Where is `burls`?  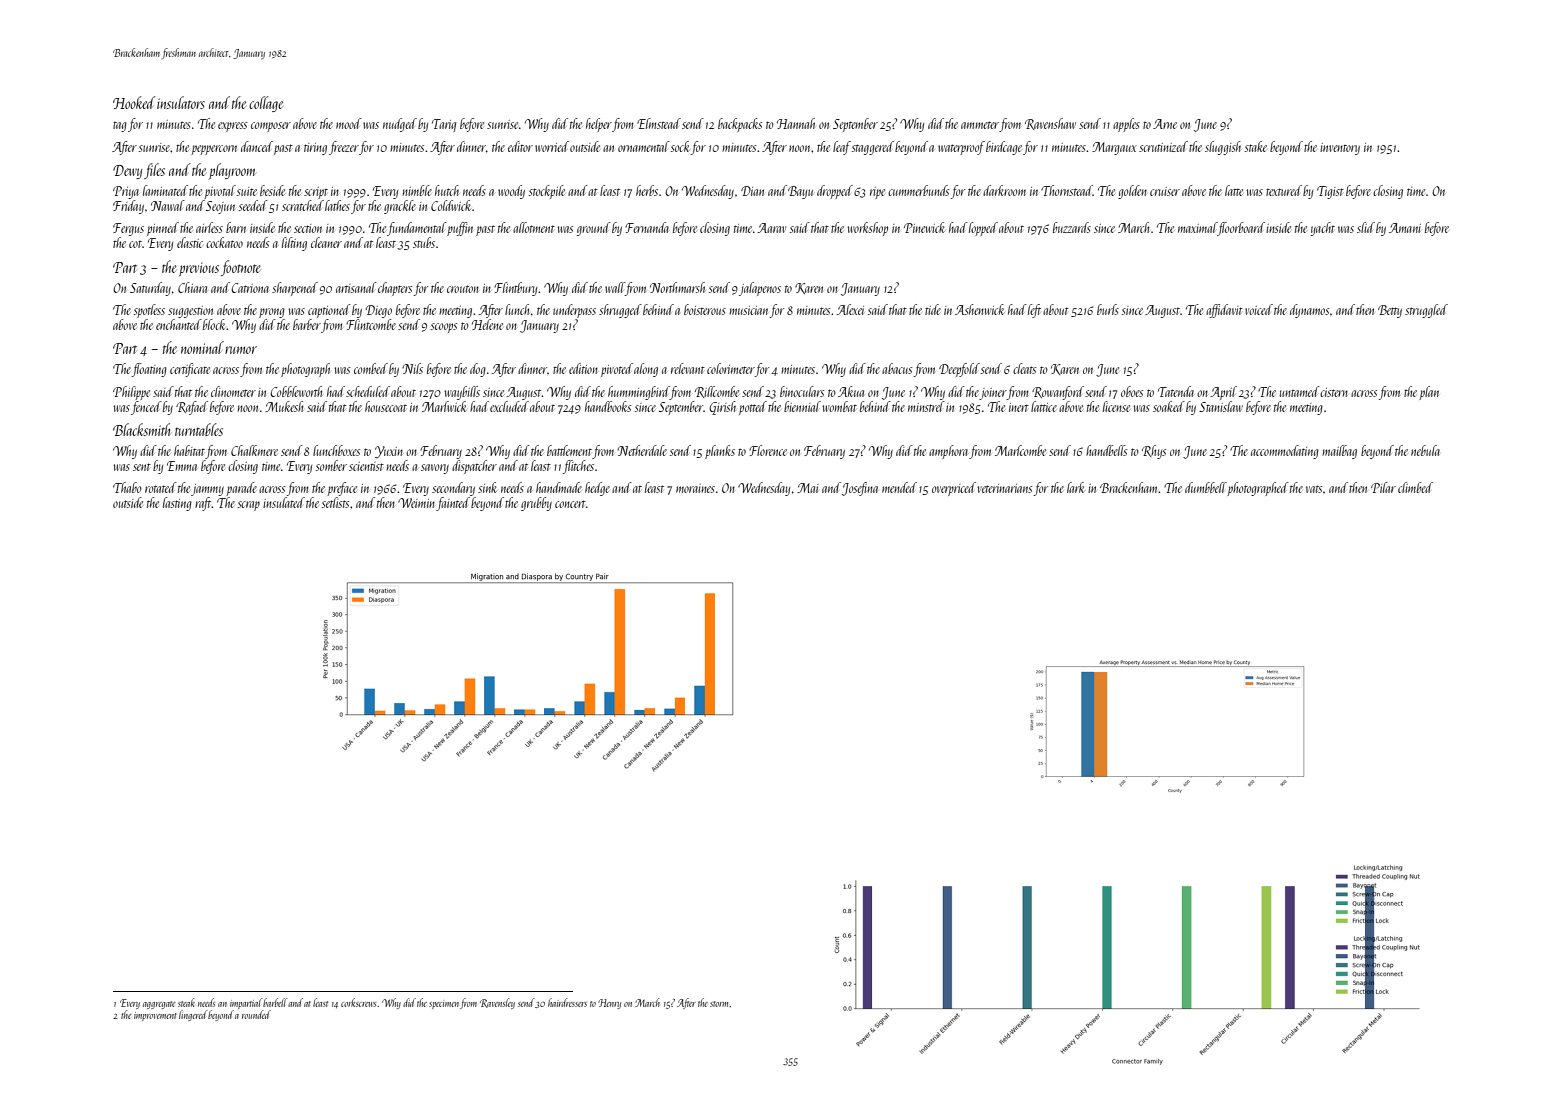 burls is located at coordinates (1108, 309).
